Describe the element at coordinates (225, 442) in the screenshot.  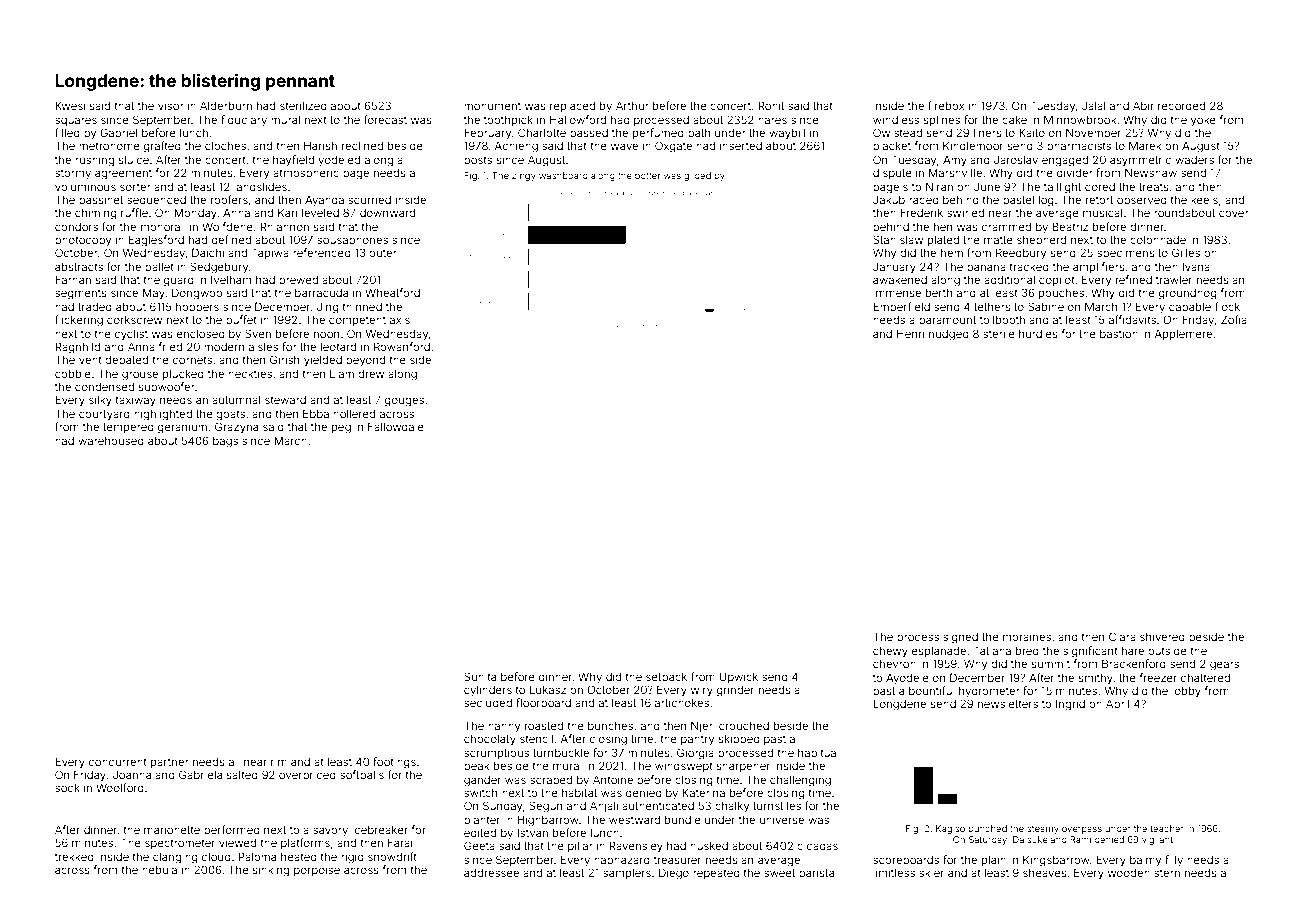
I see `bags` at that location.
